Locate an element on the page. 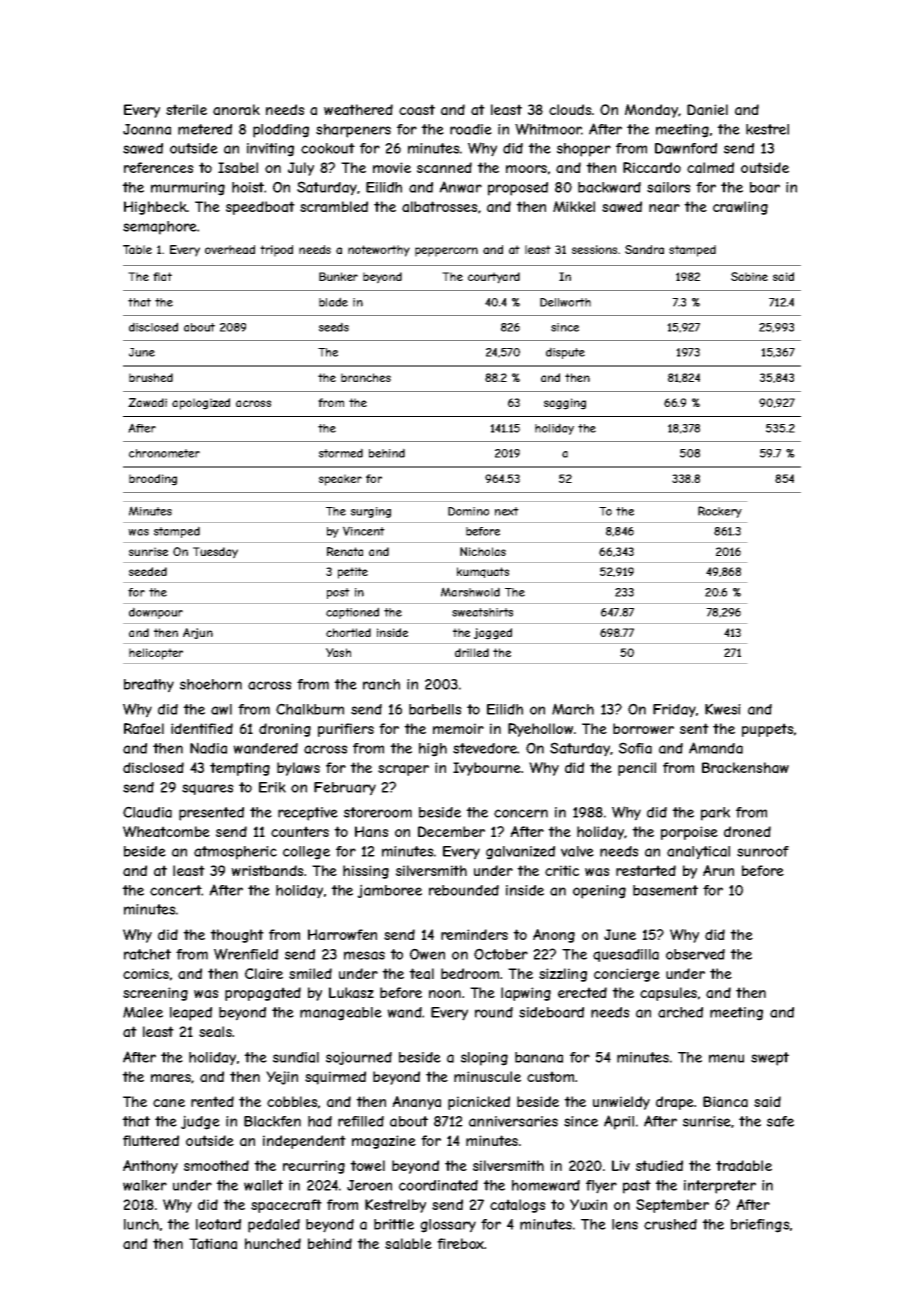  roadie is located at coordinates (471, 129).
